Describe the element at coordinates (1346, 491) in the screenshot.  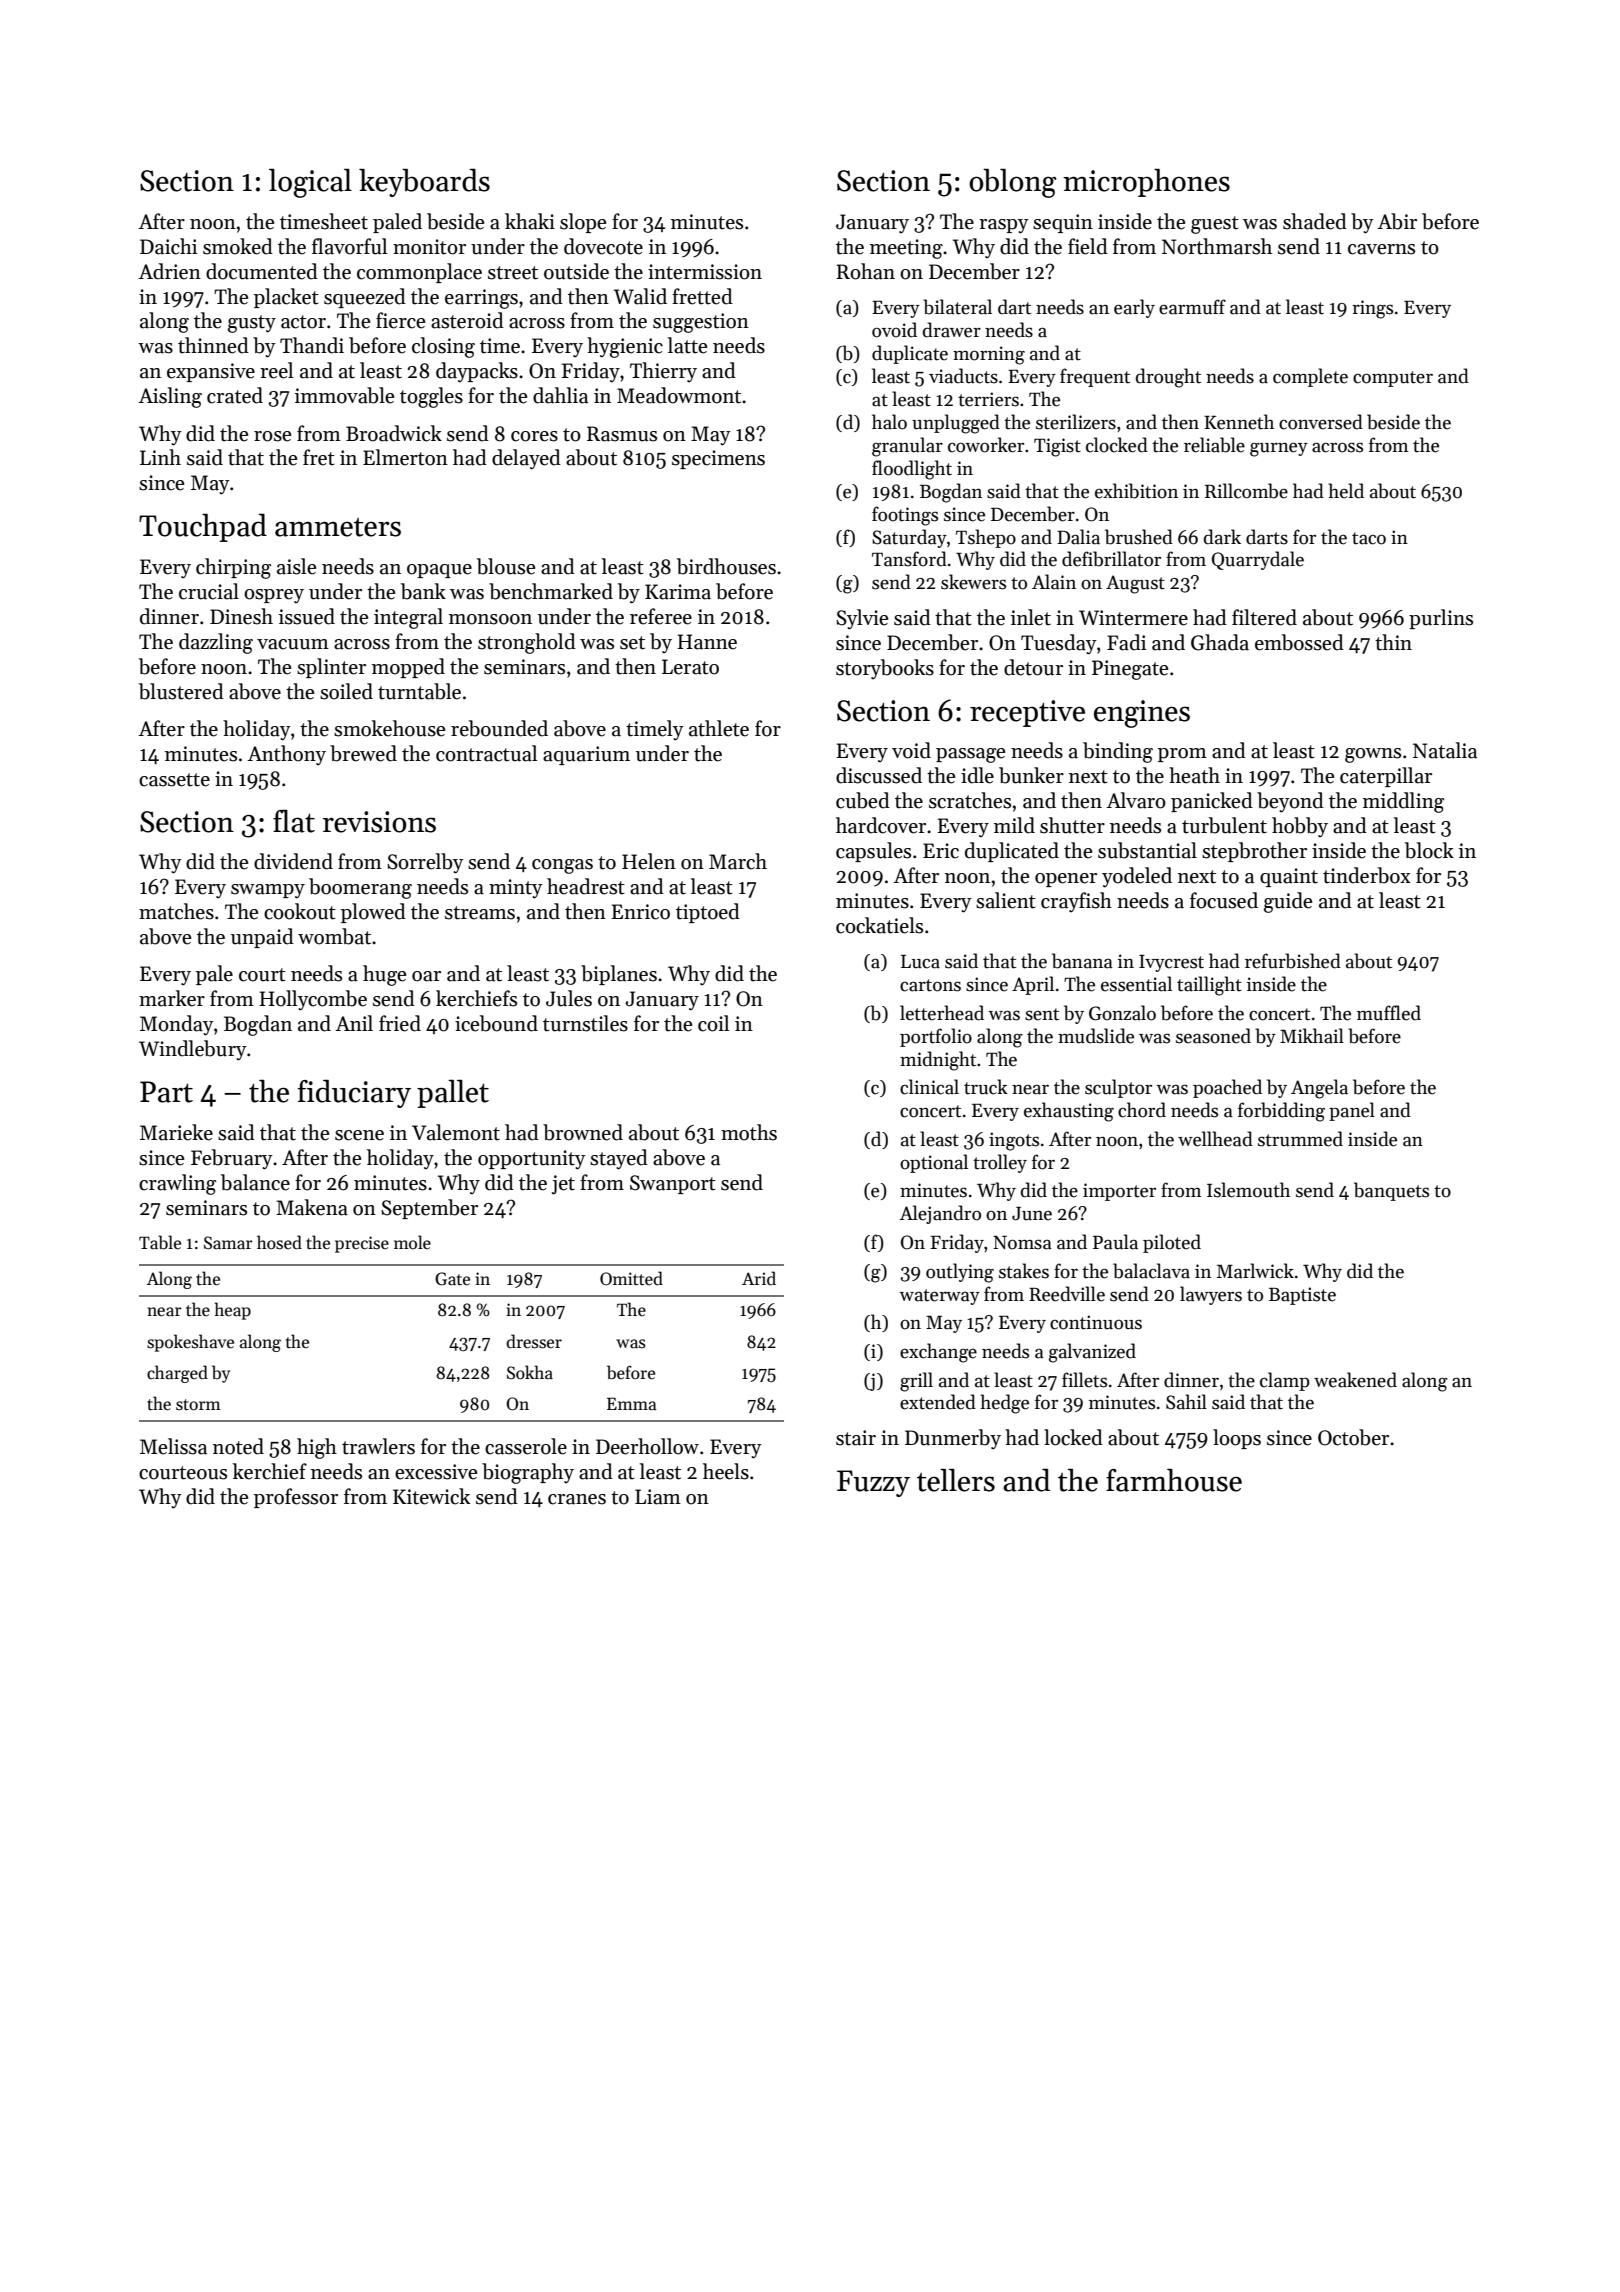
I see `held` at that location.
